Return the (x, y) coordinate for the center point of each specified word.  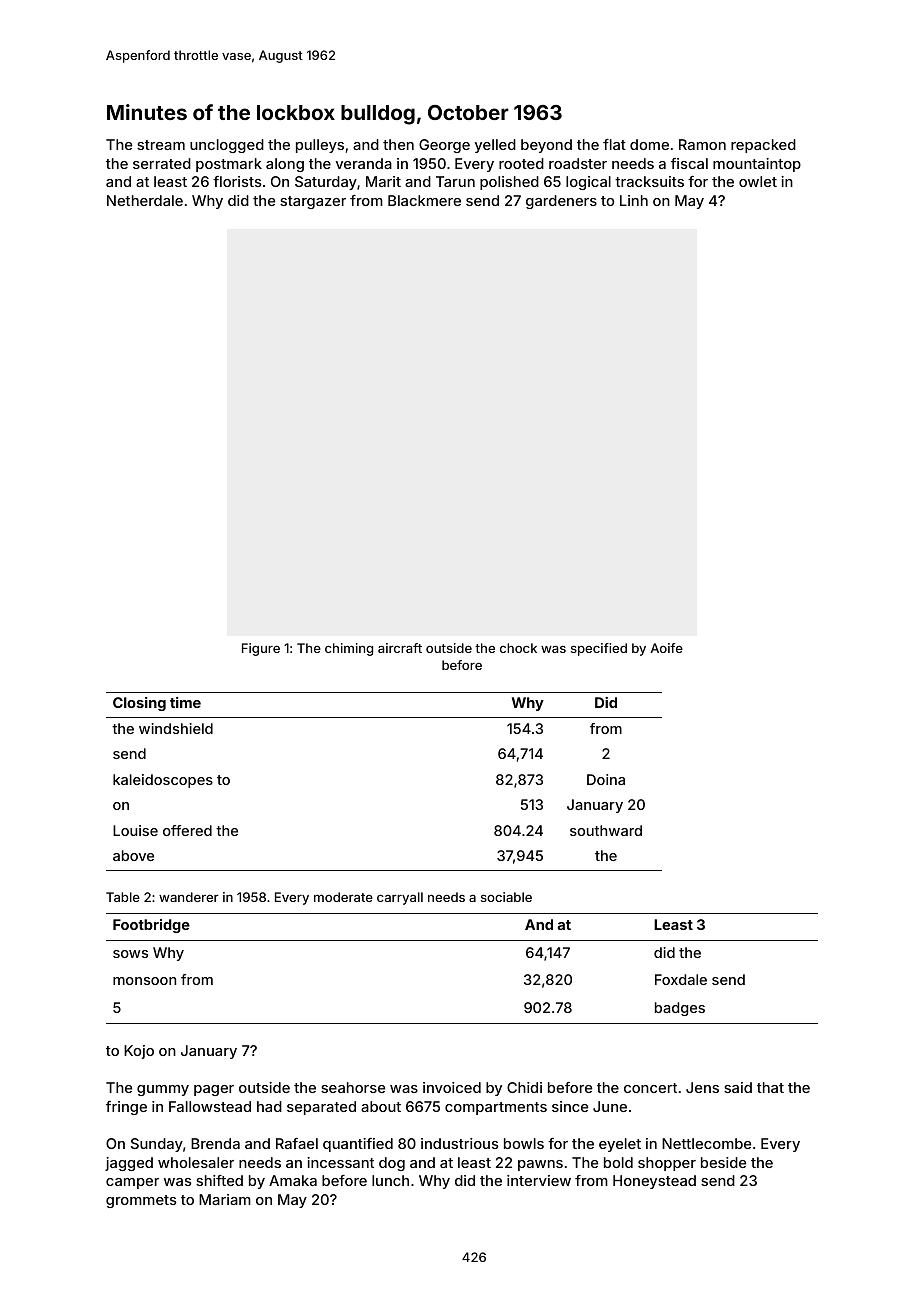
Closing (139, 704)
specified (599, 649)
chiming (349, 649)
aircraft (400, 648)
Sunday (157, 1145)
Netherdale (145, 200)
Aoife (667, 648)
